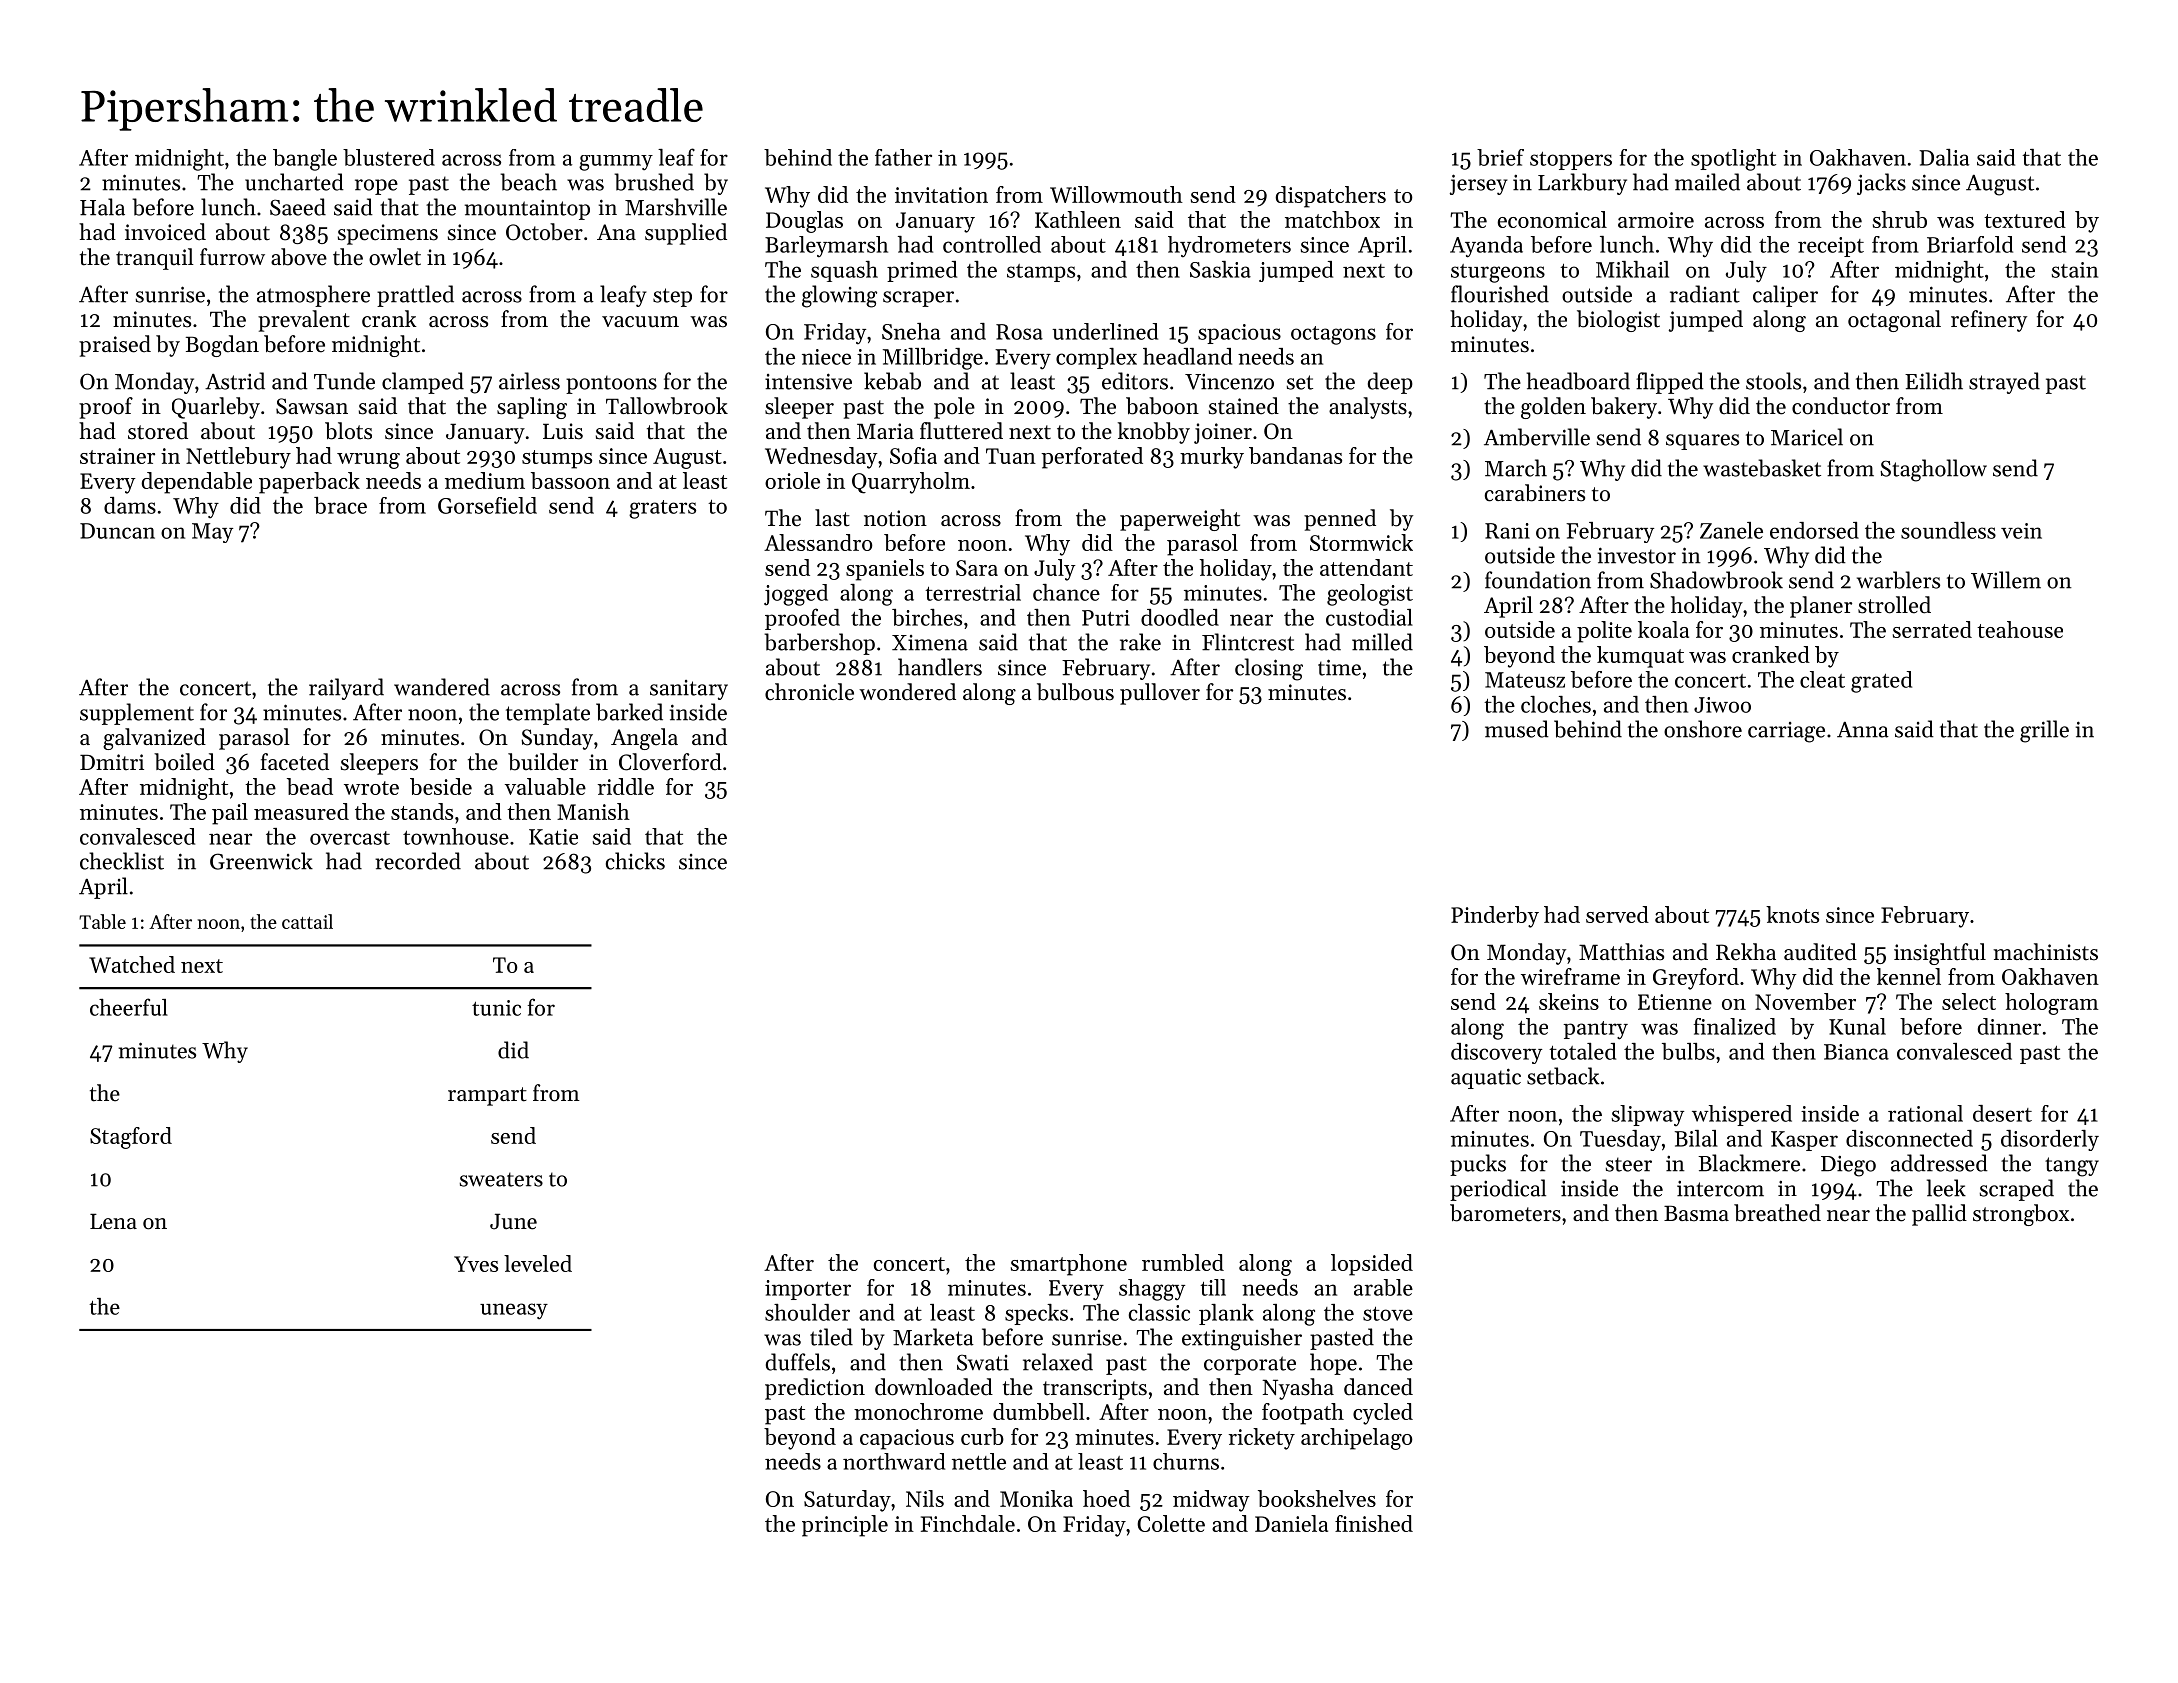 The height and width of the screenshot is (1683, 2178). What do you see at coordinates (1374, 1523) in the screenshot?
I see `finished` at bounding box center [1374, 1523].
